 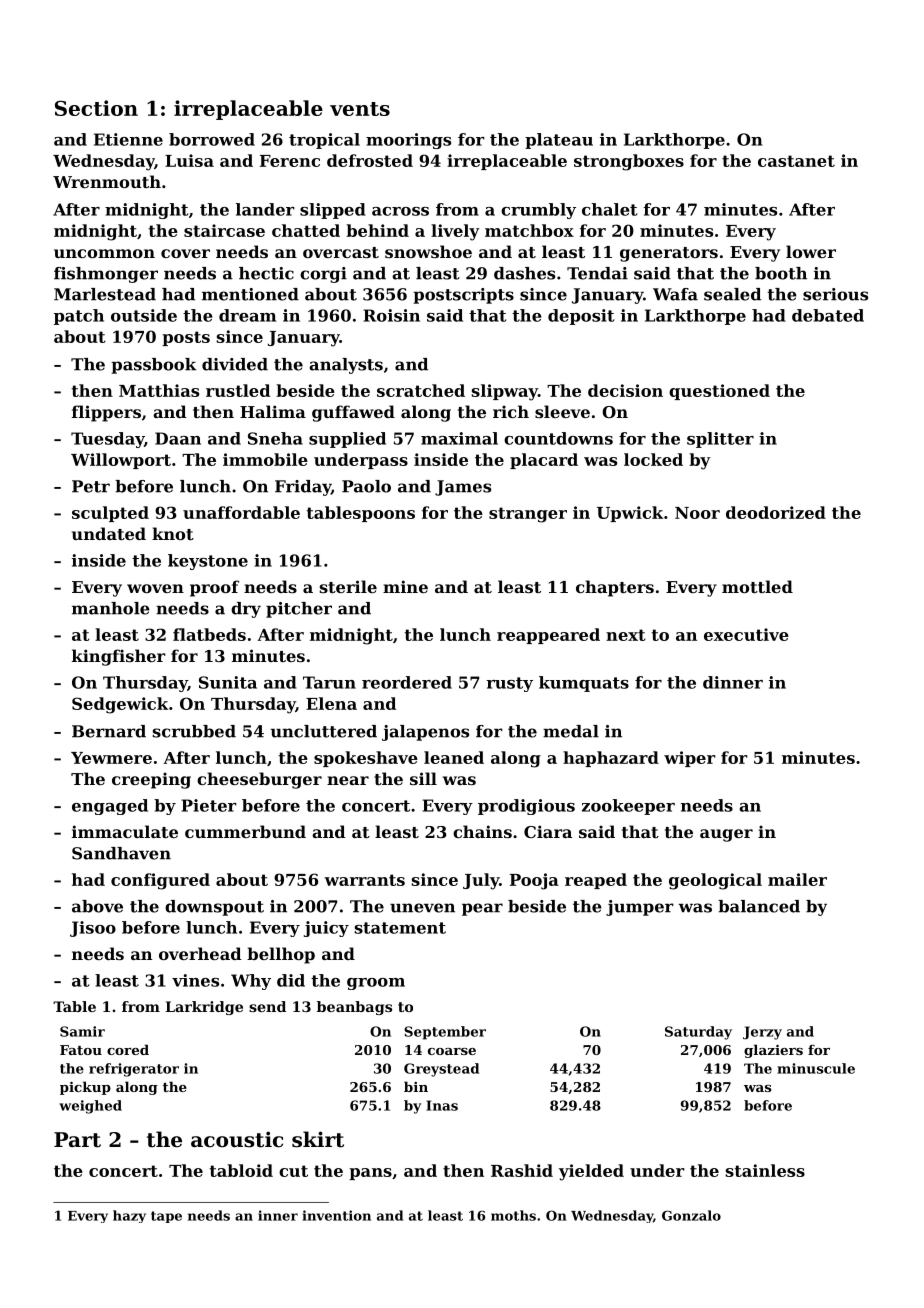 I want to click on plateau, so click(x=559, y=141).
